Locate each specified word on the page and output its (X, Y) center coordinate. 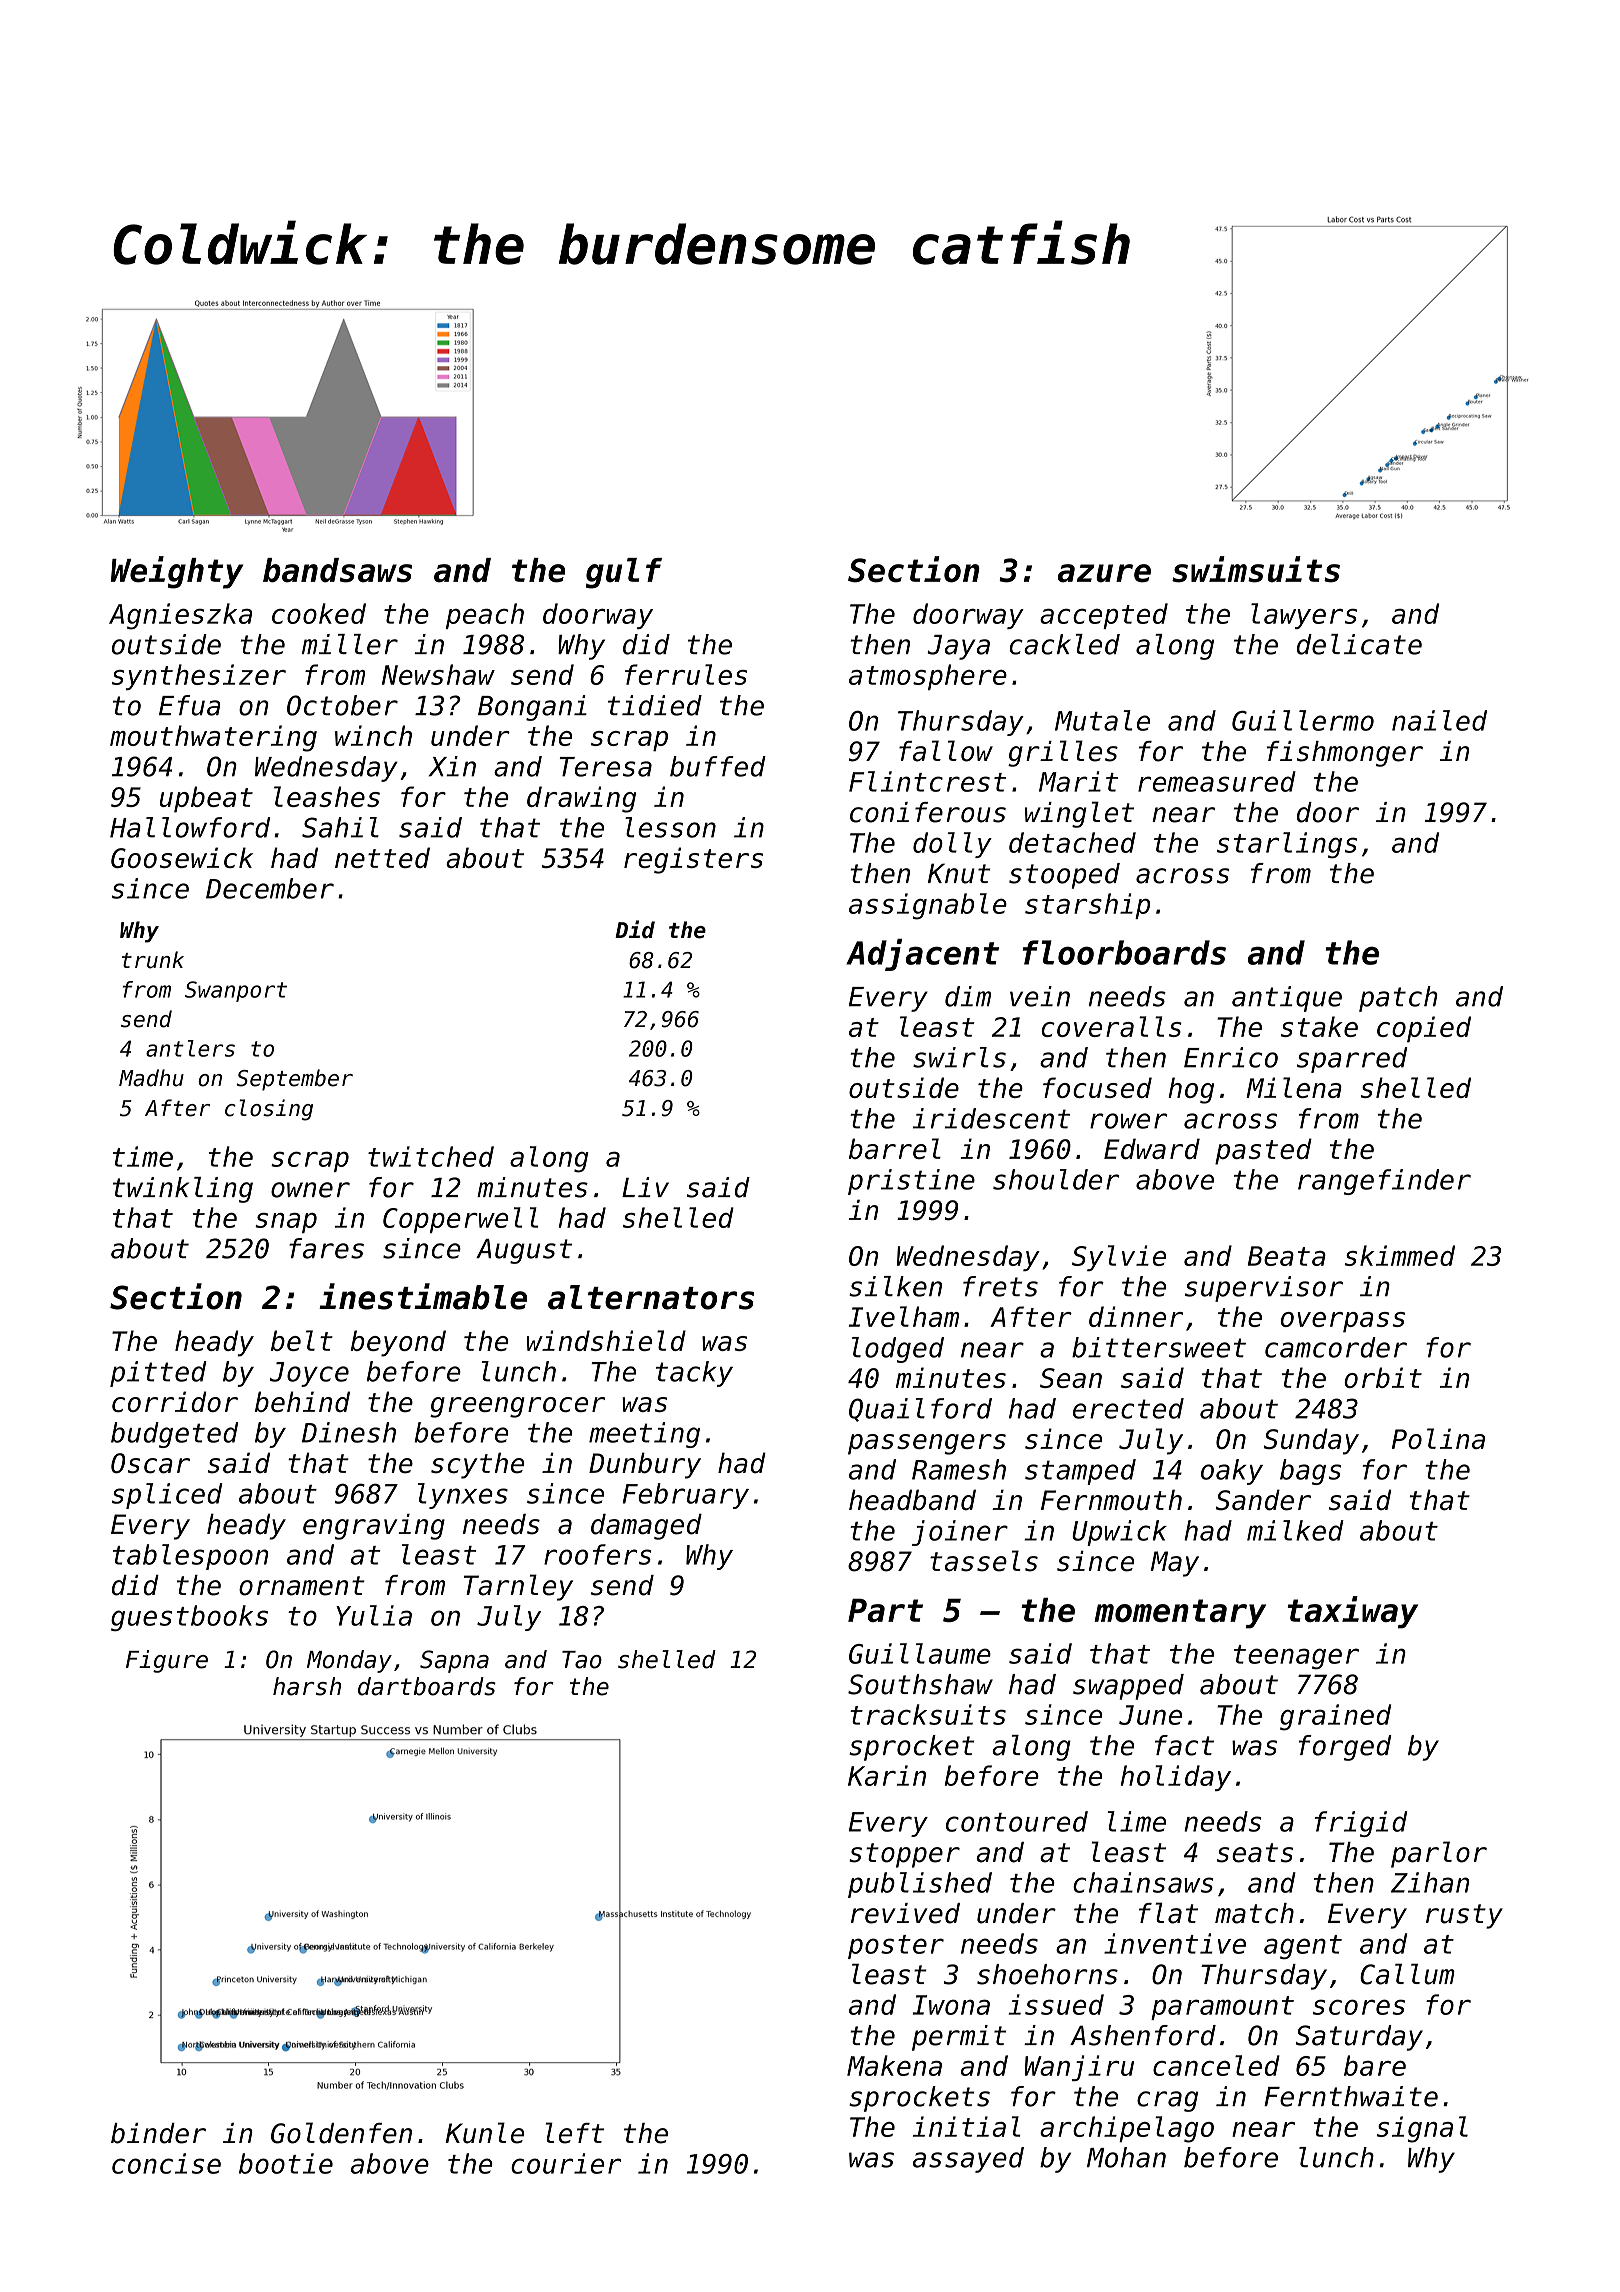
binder (158, 2133)
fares (326, 1248)
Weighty (177, 572)
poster (896, 1947)
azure (1104, 573)
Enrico (1231, 1057)
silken (895, 1286)
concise (166, 2163)
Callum (1407, 1974)
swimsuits (1256, 569)
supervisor (1264, 1289)
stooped (1064, 876)
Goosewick (182, 857)
